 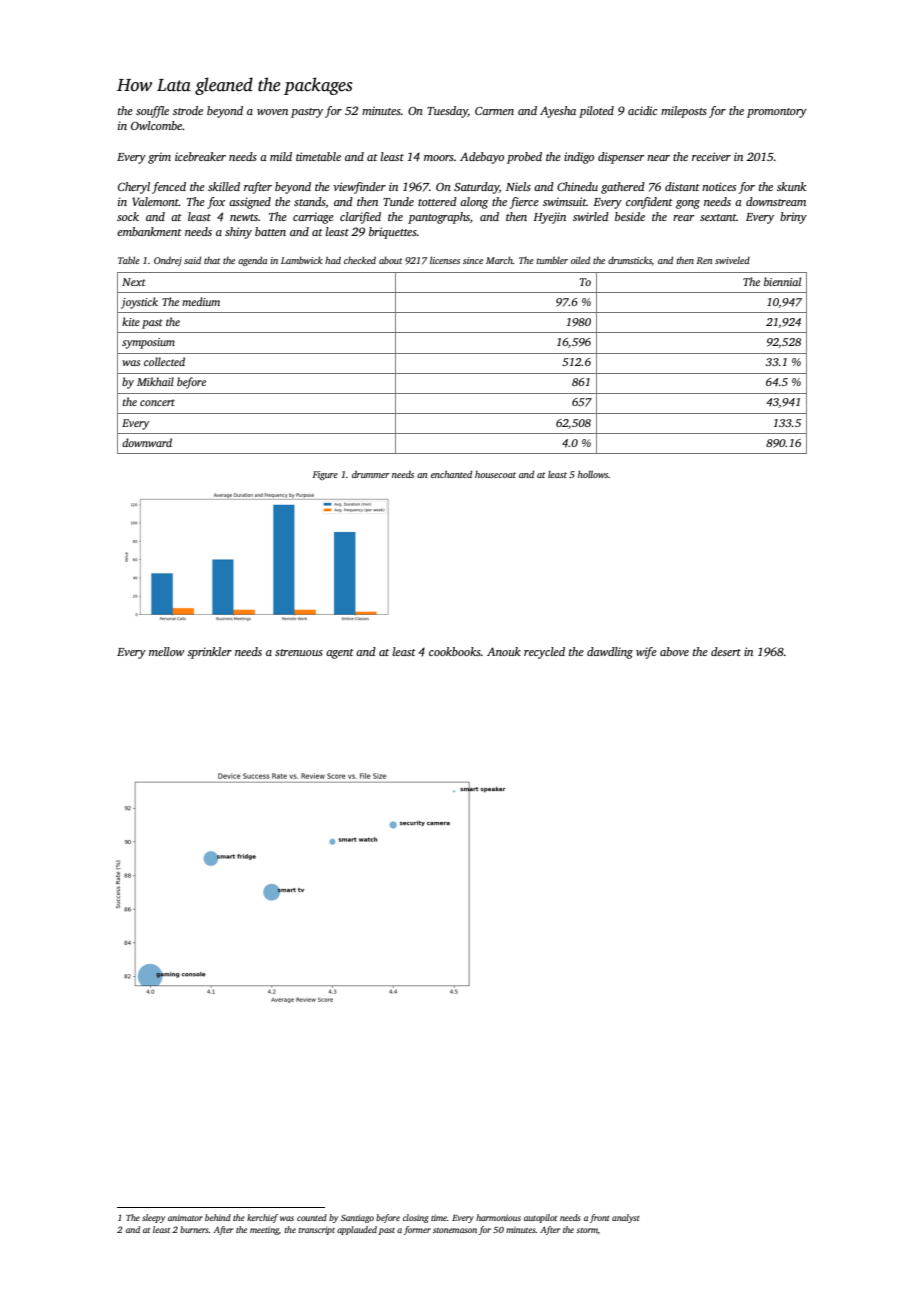 What do you see at coordinates (262, 1218) in the screenshot?
I see `kerchief` at bounding box center [262, 1218].
